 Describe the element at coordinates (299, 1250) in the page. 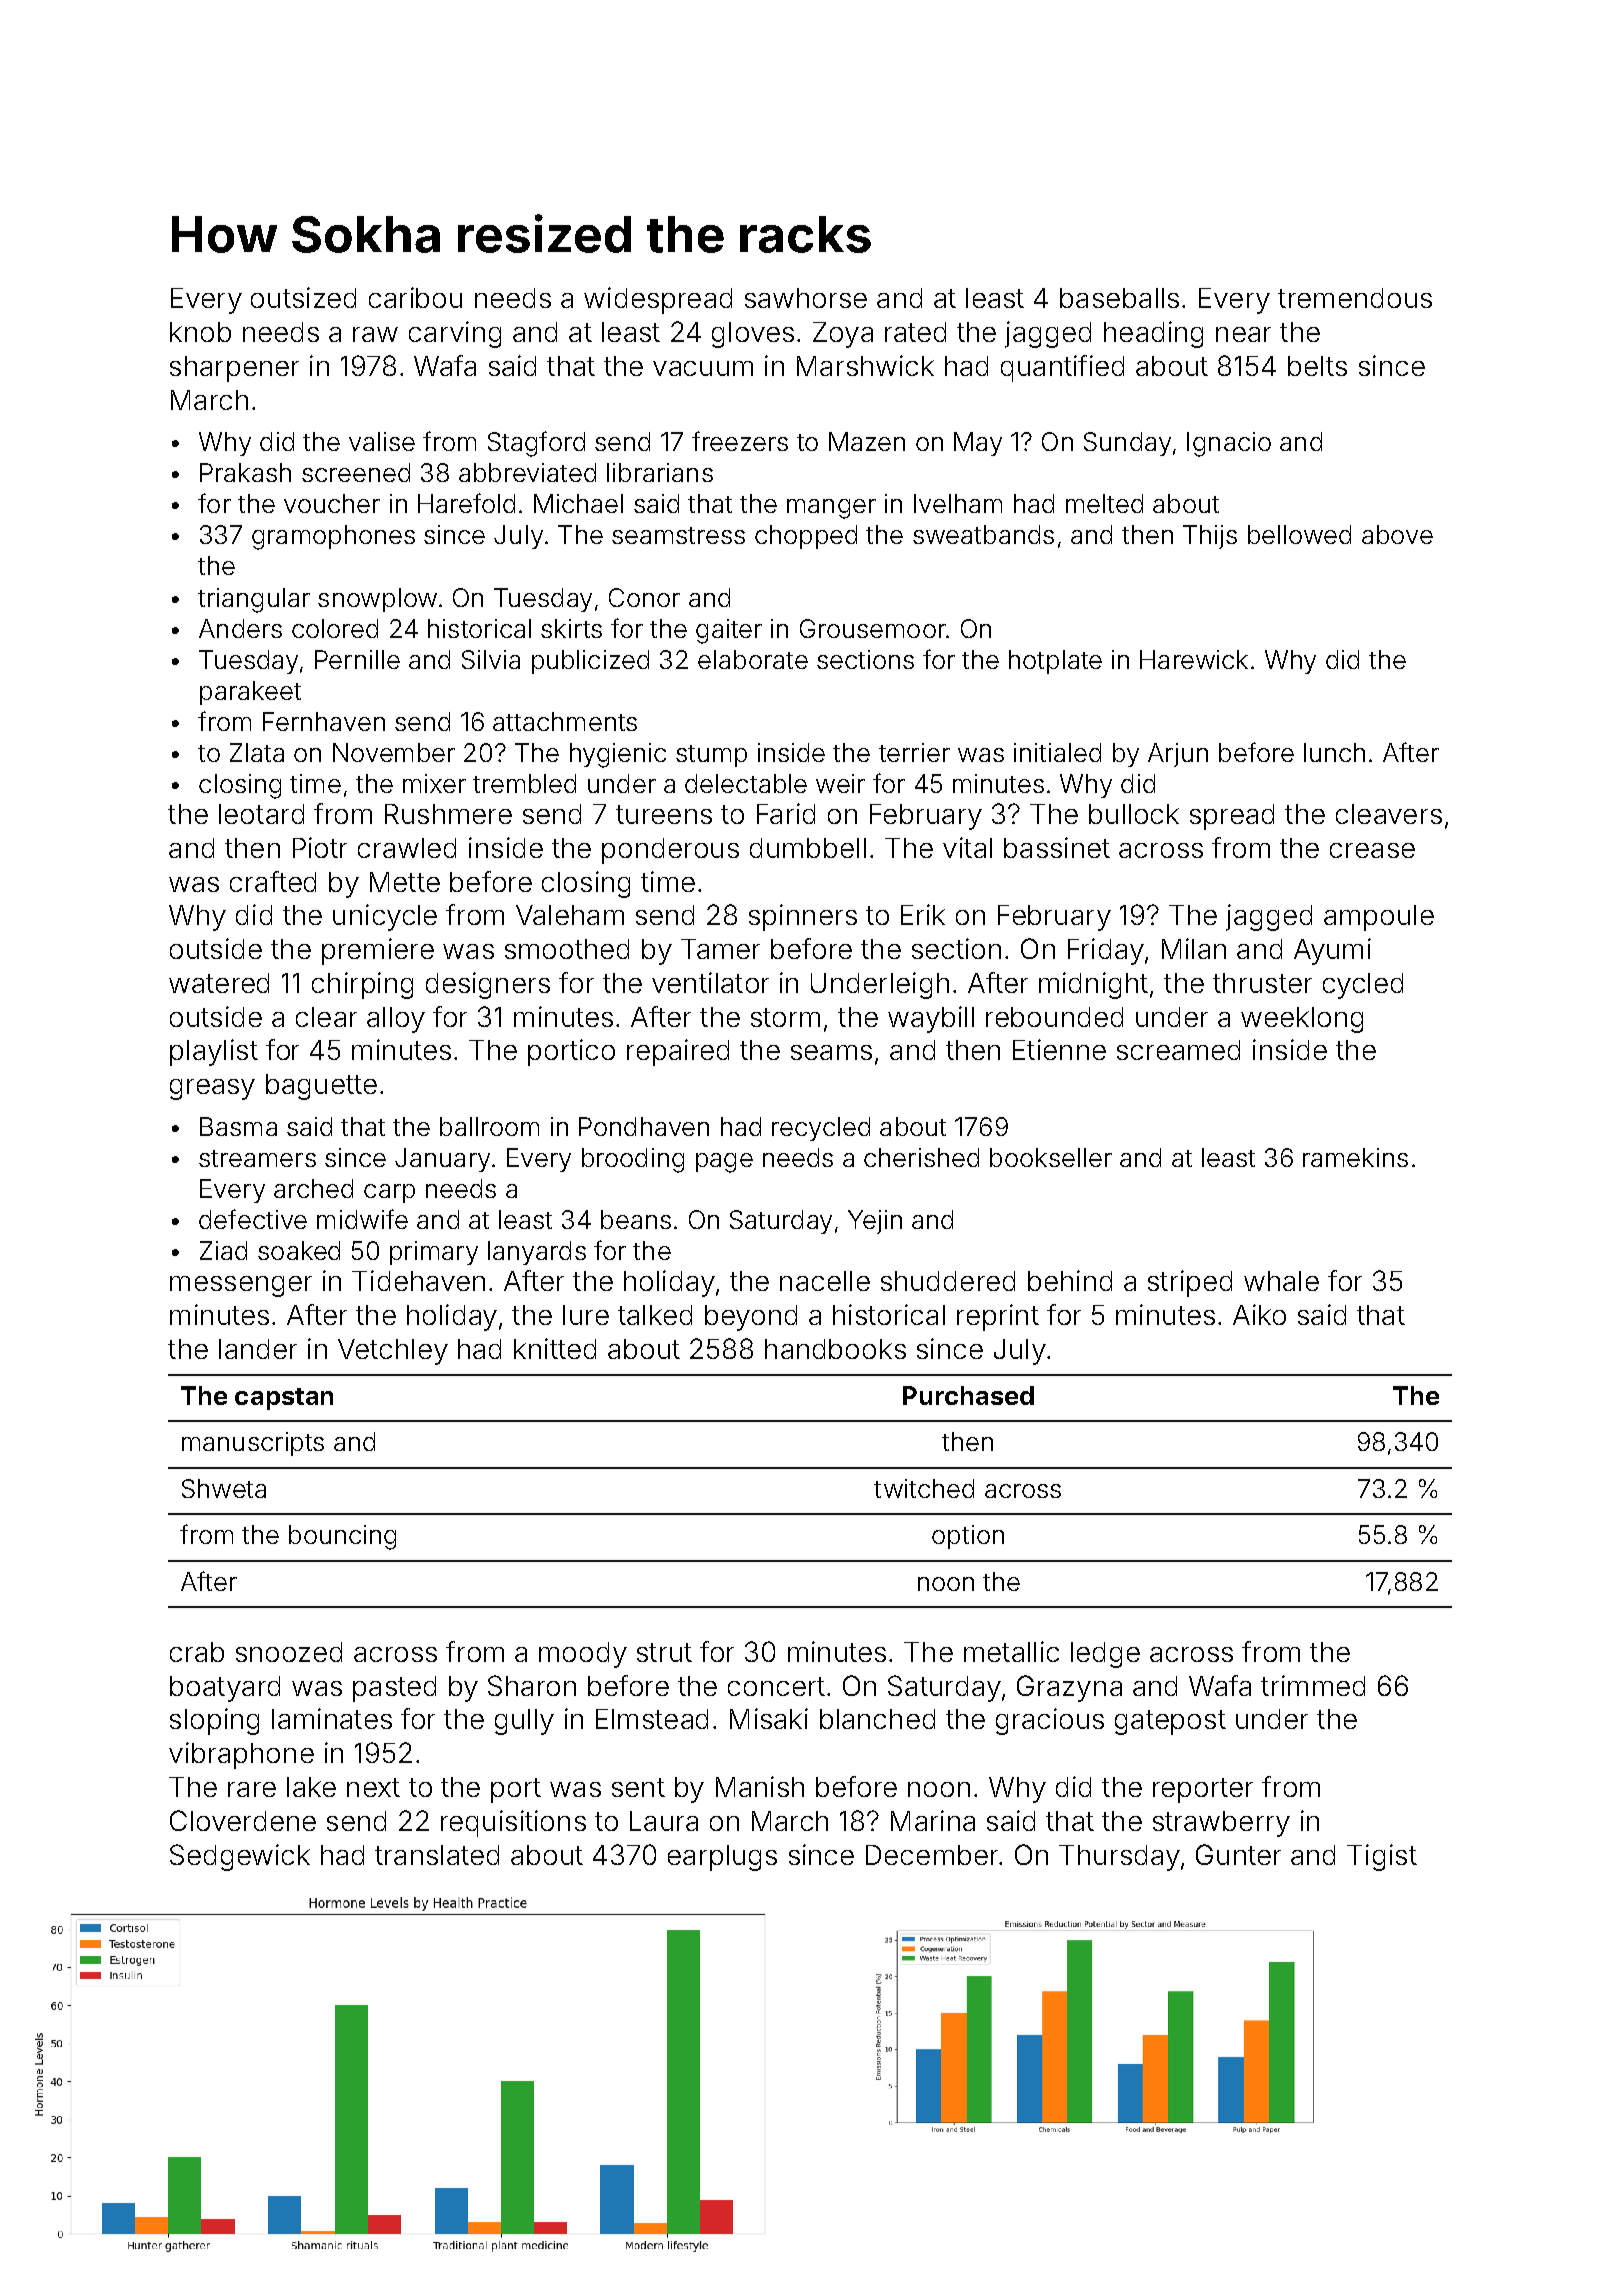

I see `soaked` at that location.
